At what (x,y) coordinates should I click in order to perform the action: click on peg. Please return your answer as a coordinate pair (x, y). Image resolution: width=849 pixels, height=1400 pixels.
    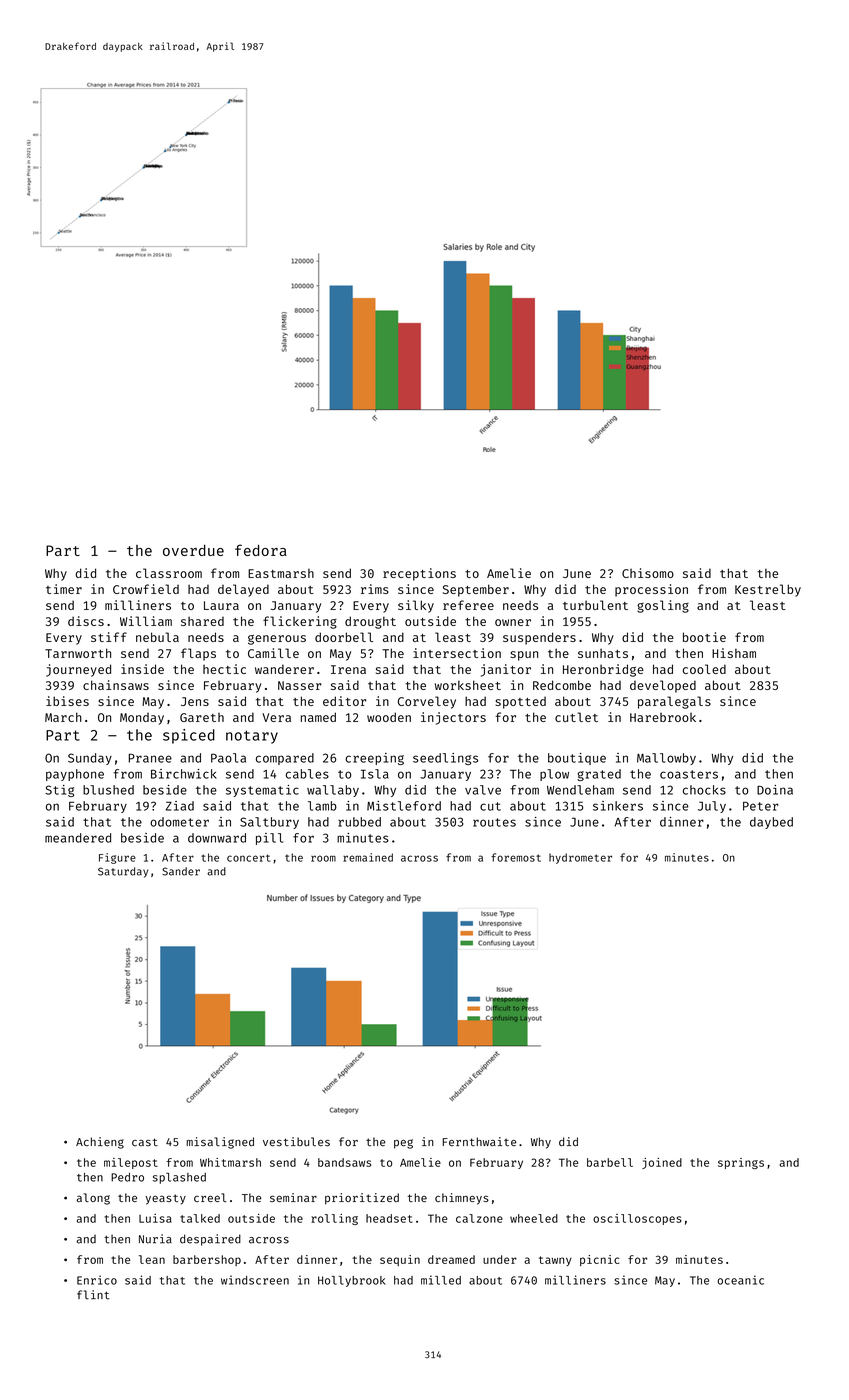
    Looking at the image, I should click on (403, 1144).
